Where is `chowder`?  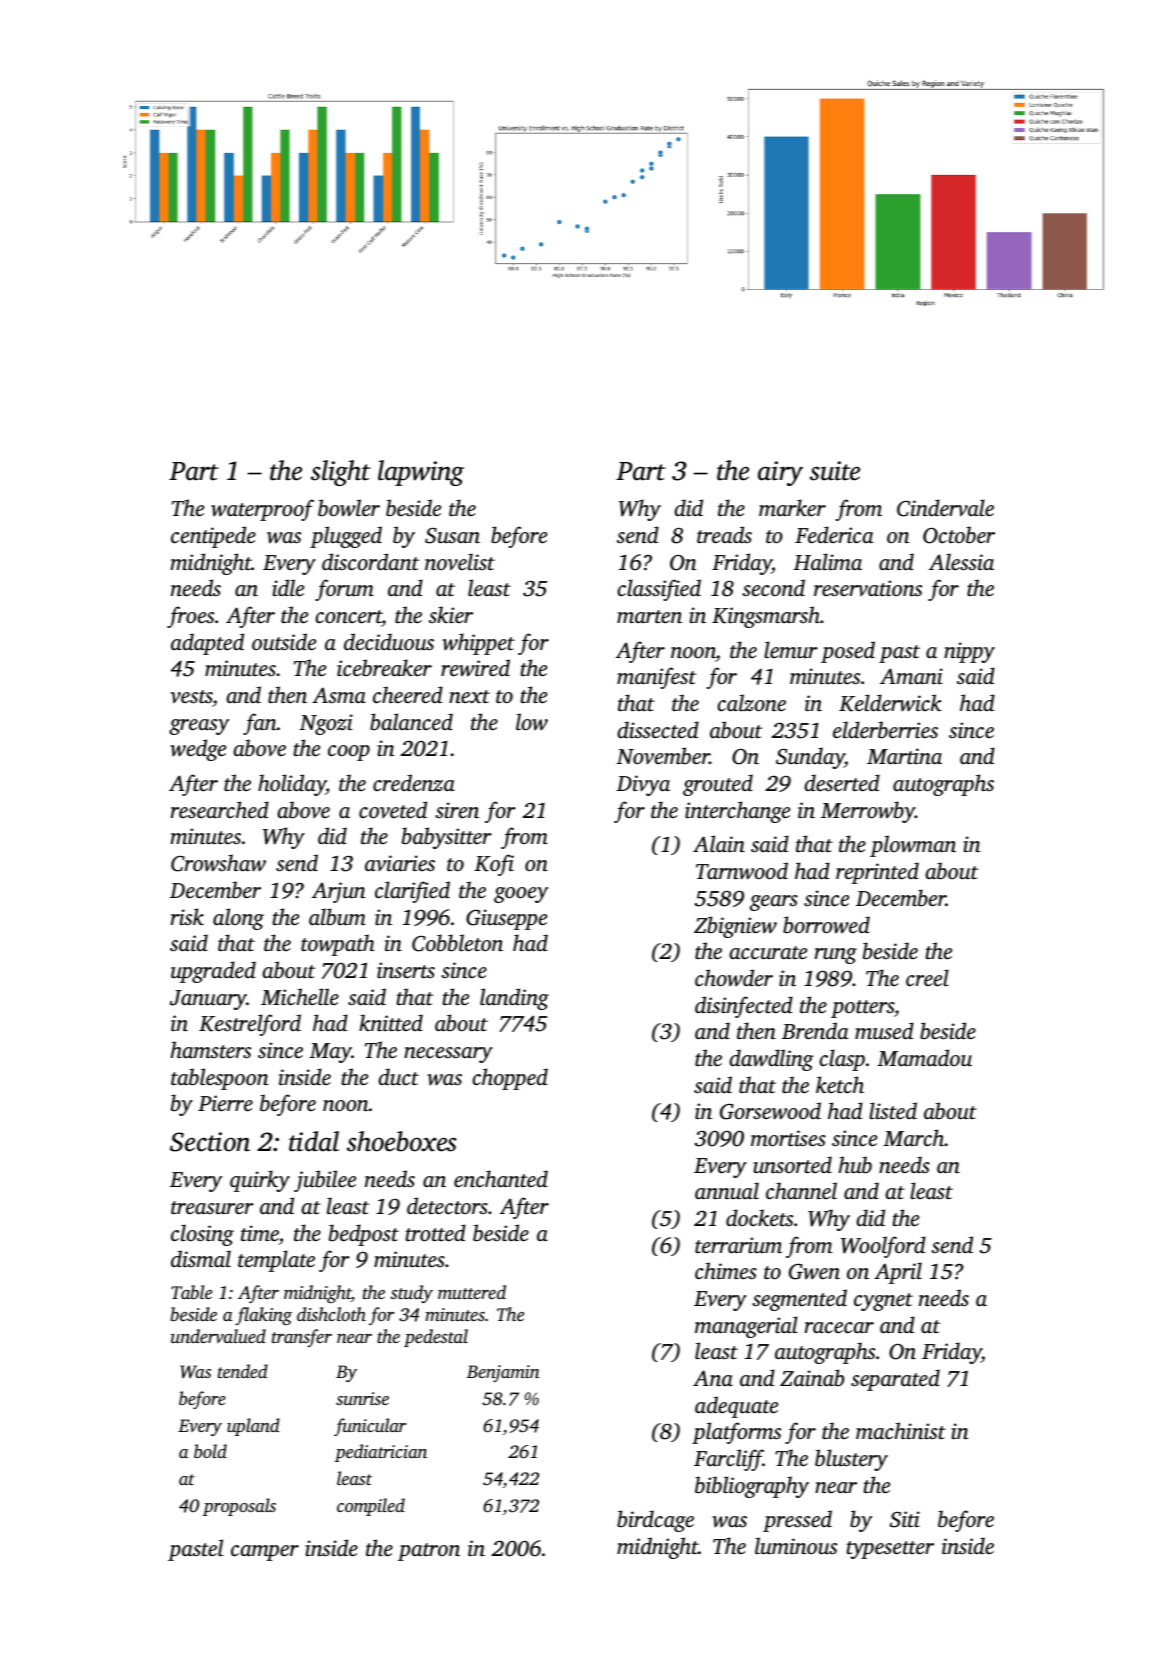 chowder is located at coordinates (734, 977).
